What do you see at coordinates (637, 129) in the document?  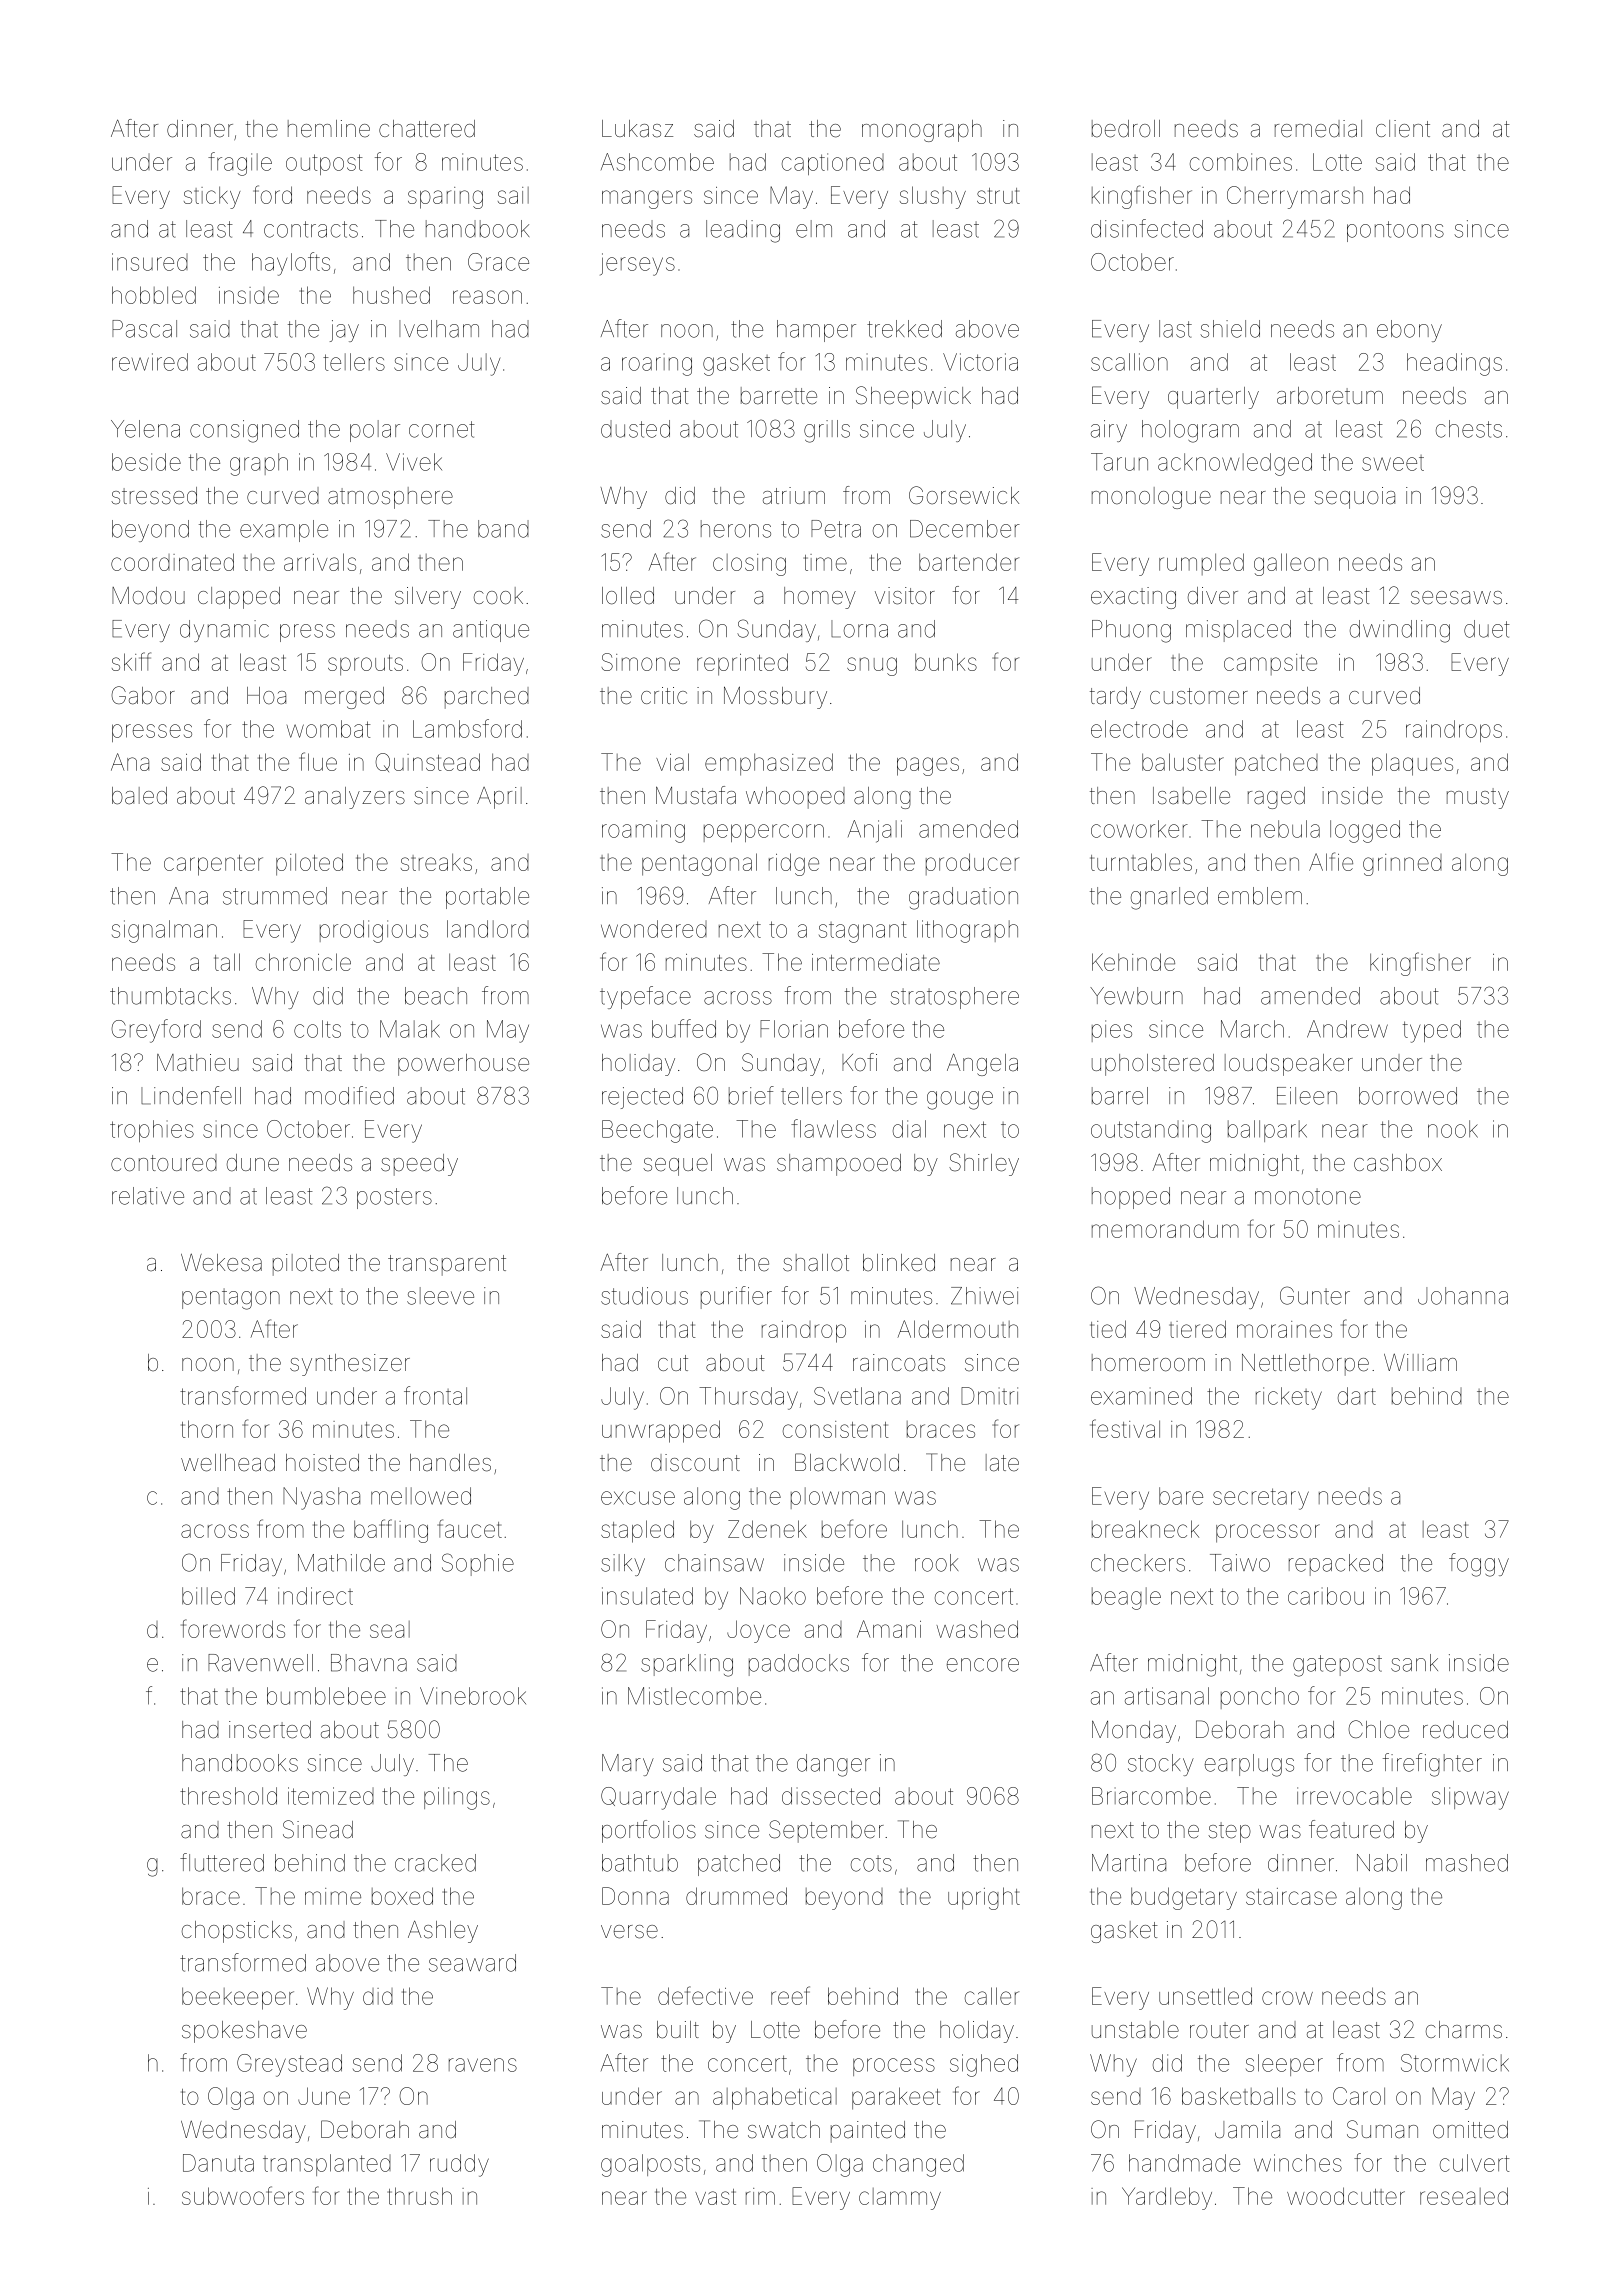 I see `Lukasz` at bounding box center [637, 129].
